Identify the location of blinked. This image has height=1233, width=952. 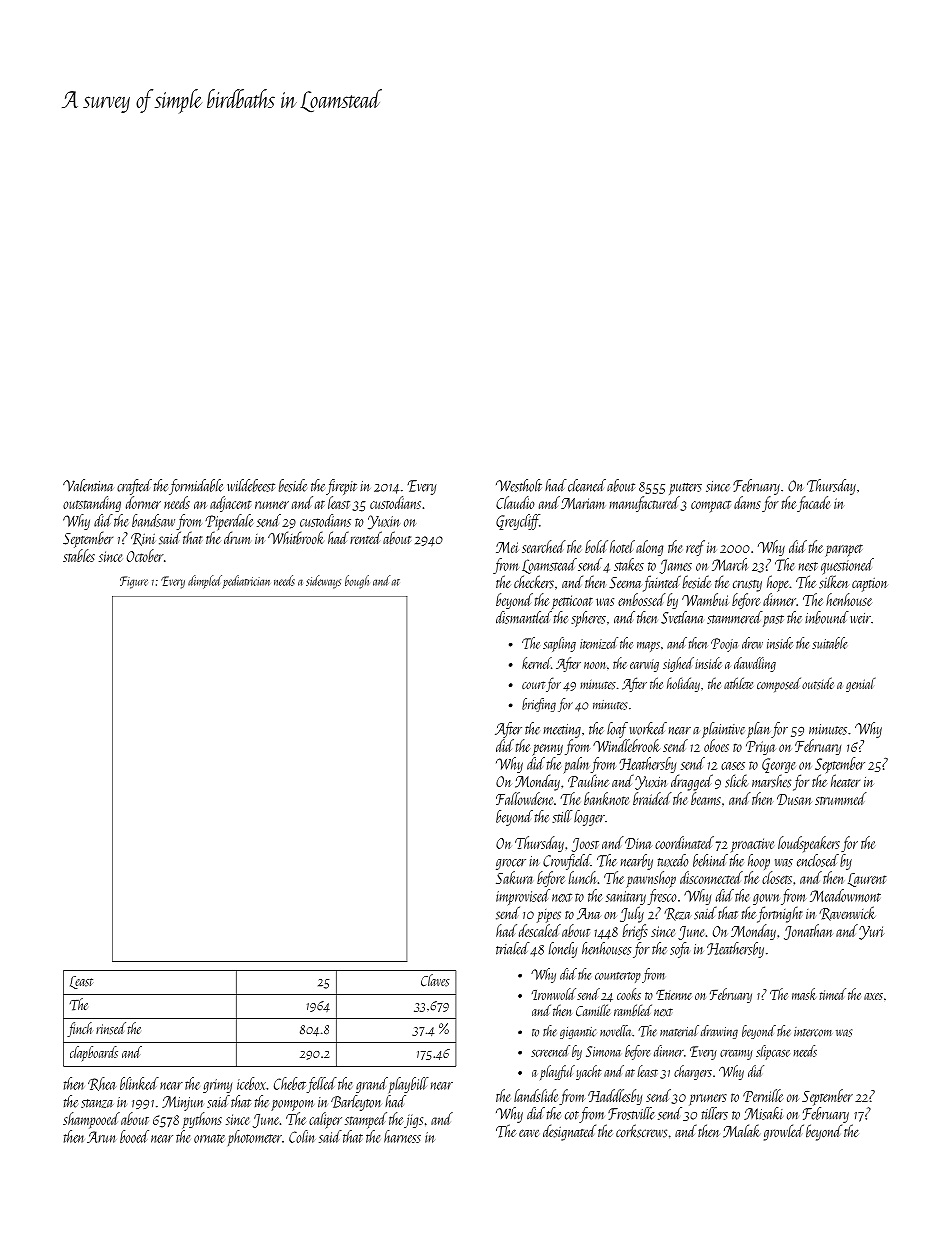
(139, 1083).
